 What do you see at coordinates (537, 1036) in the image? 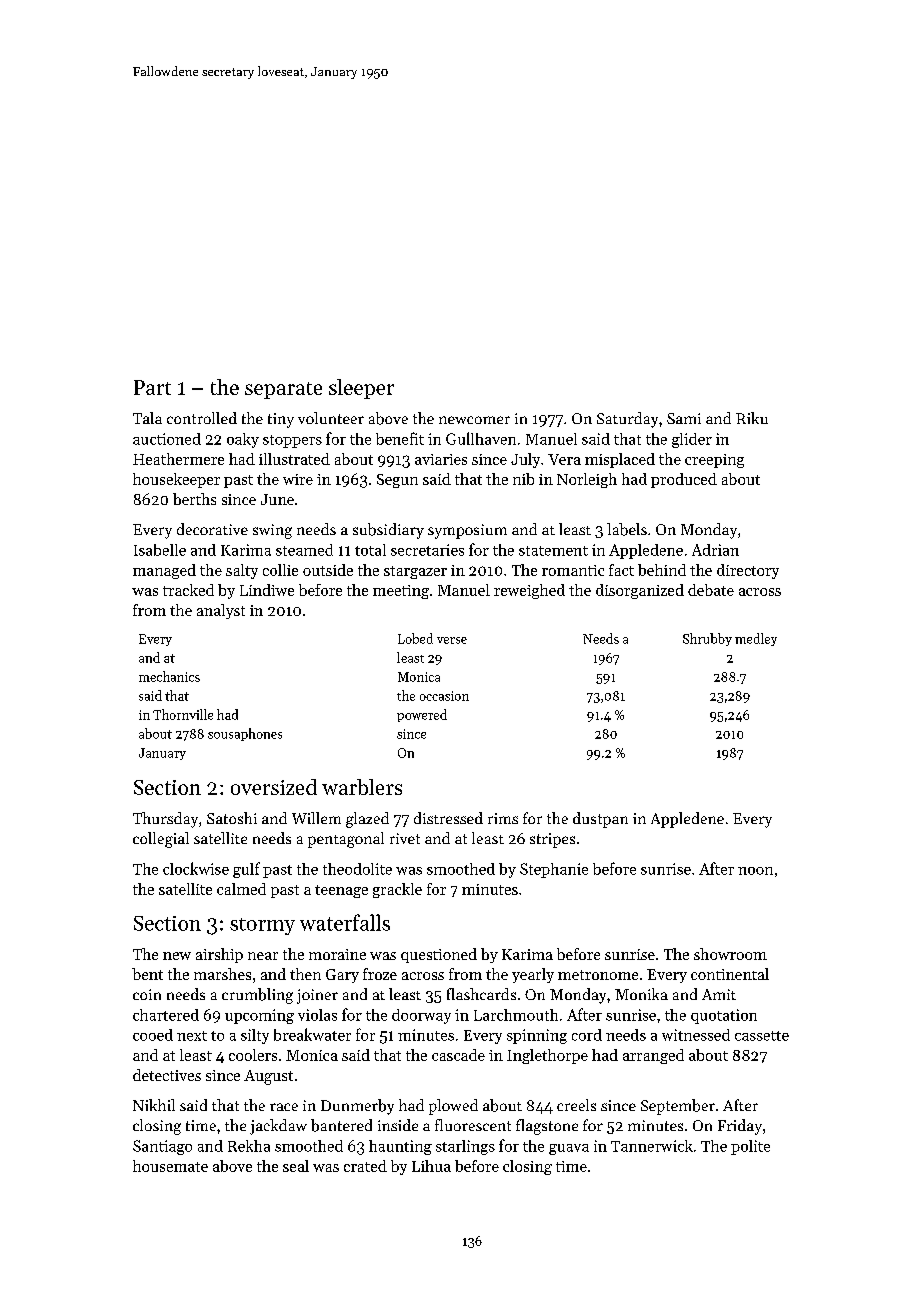
I see `spinning` at bounding box center [537, 1036].
